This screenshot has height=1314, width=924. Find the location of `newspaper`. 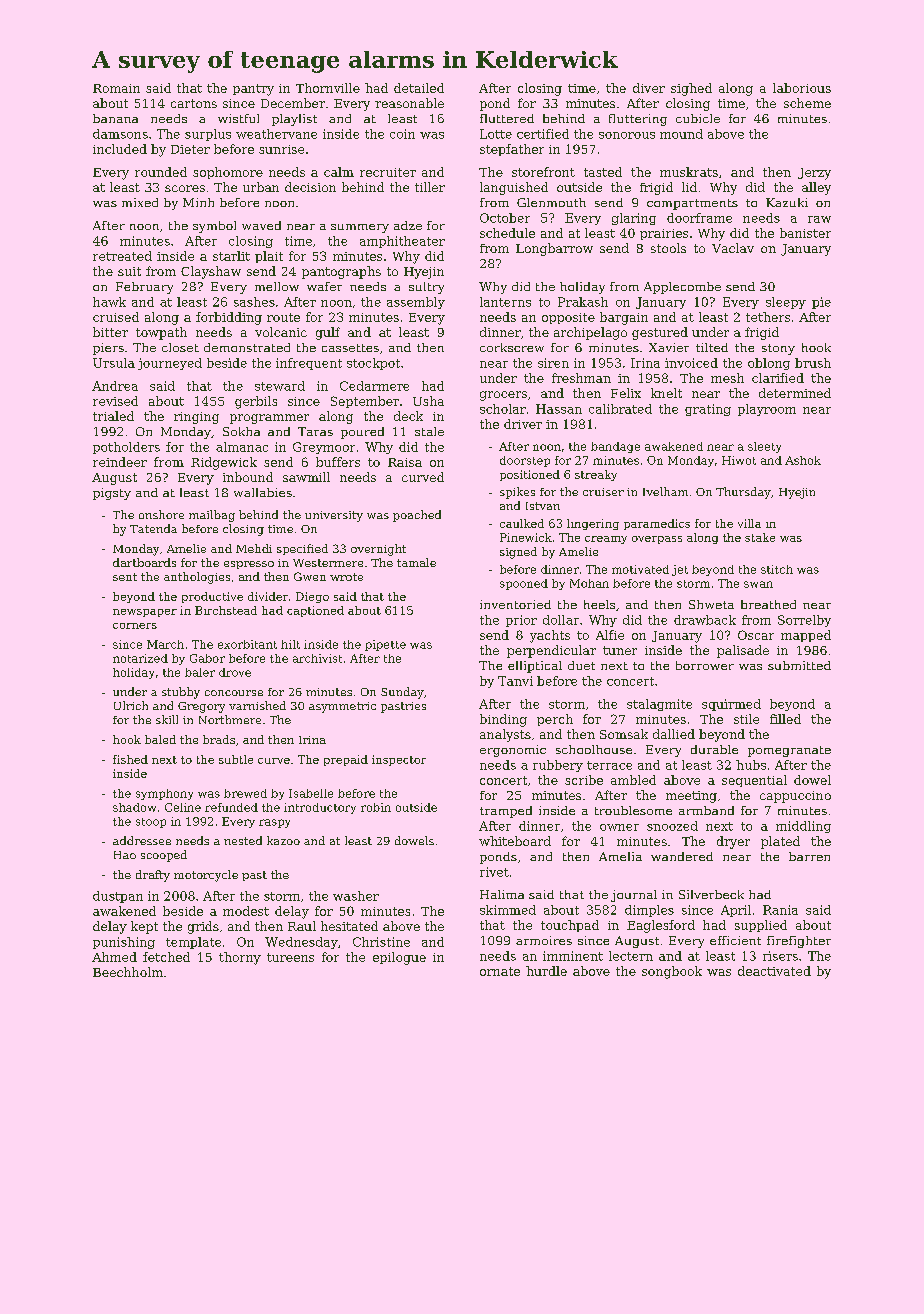

newspaper is located at coordinates (145, 613).
